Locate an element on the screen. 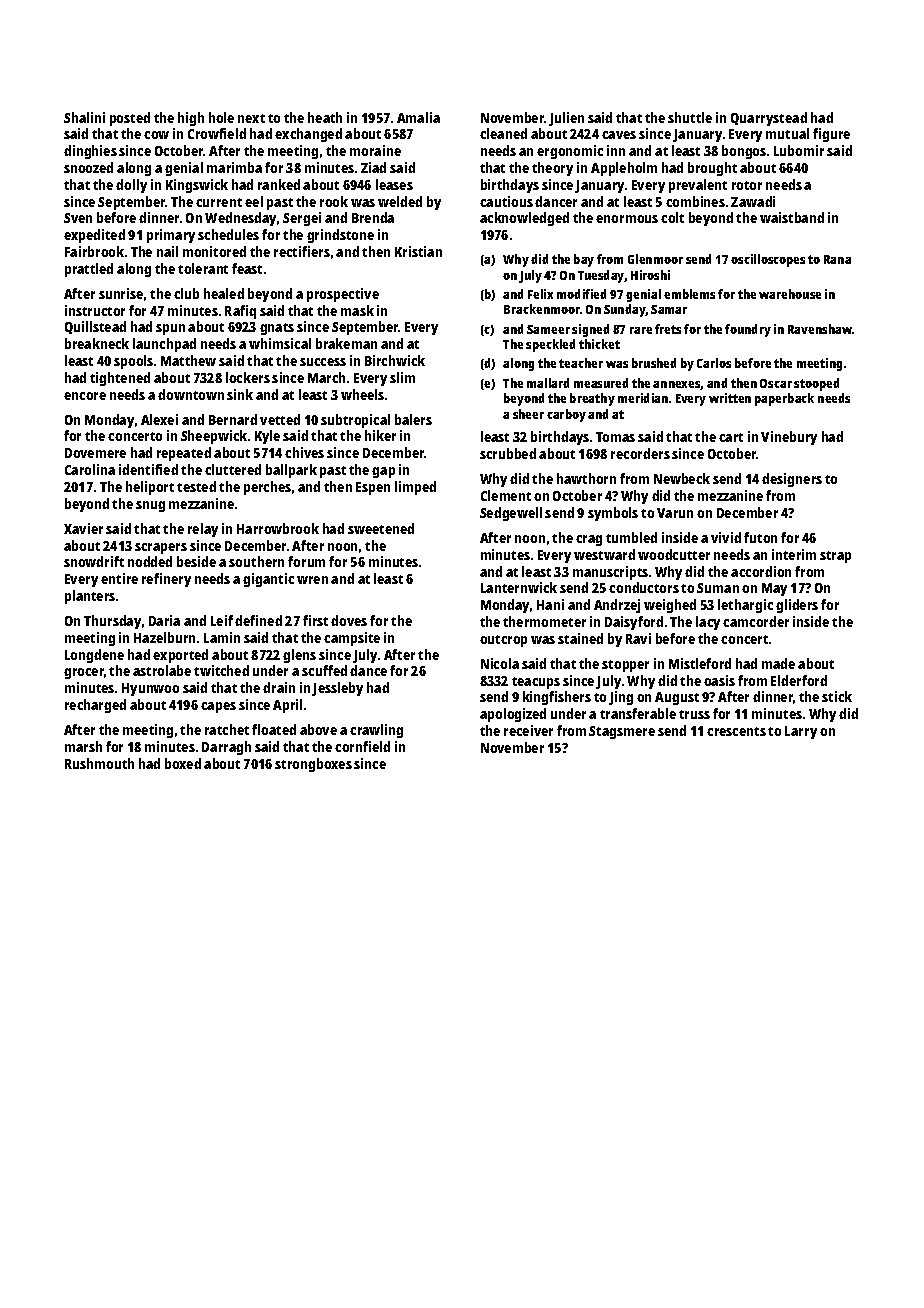  receiver is located at coordinates (528, 730).
